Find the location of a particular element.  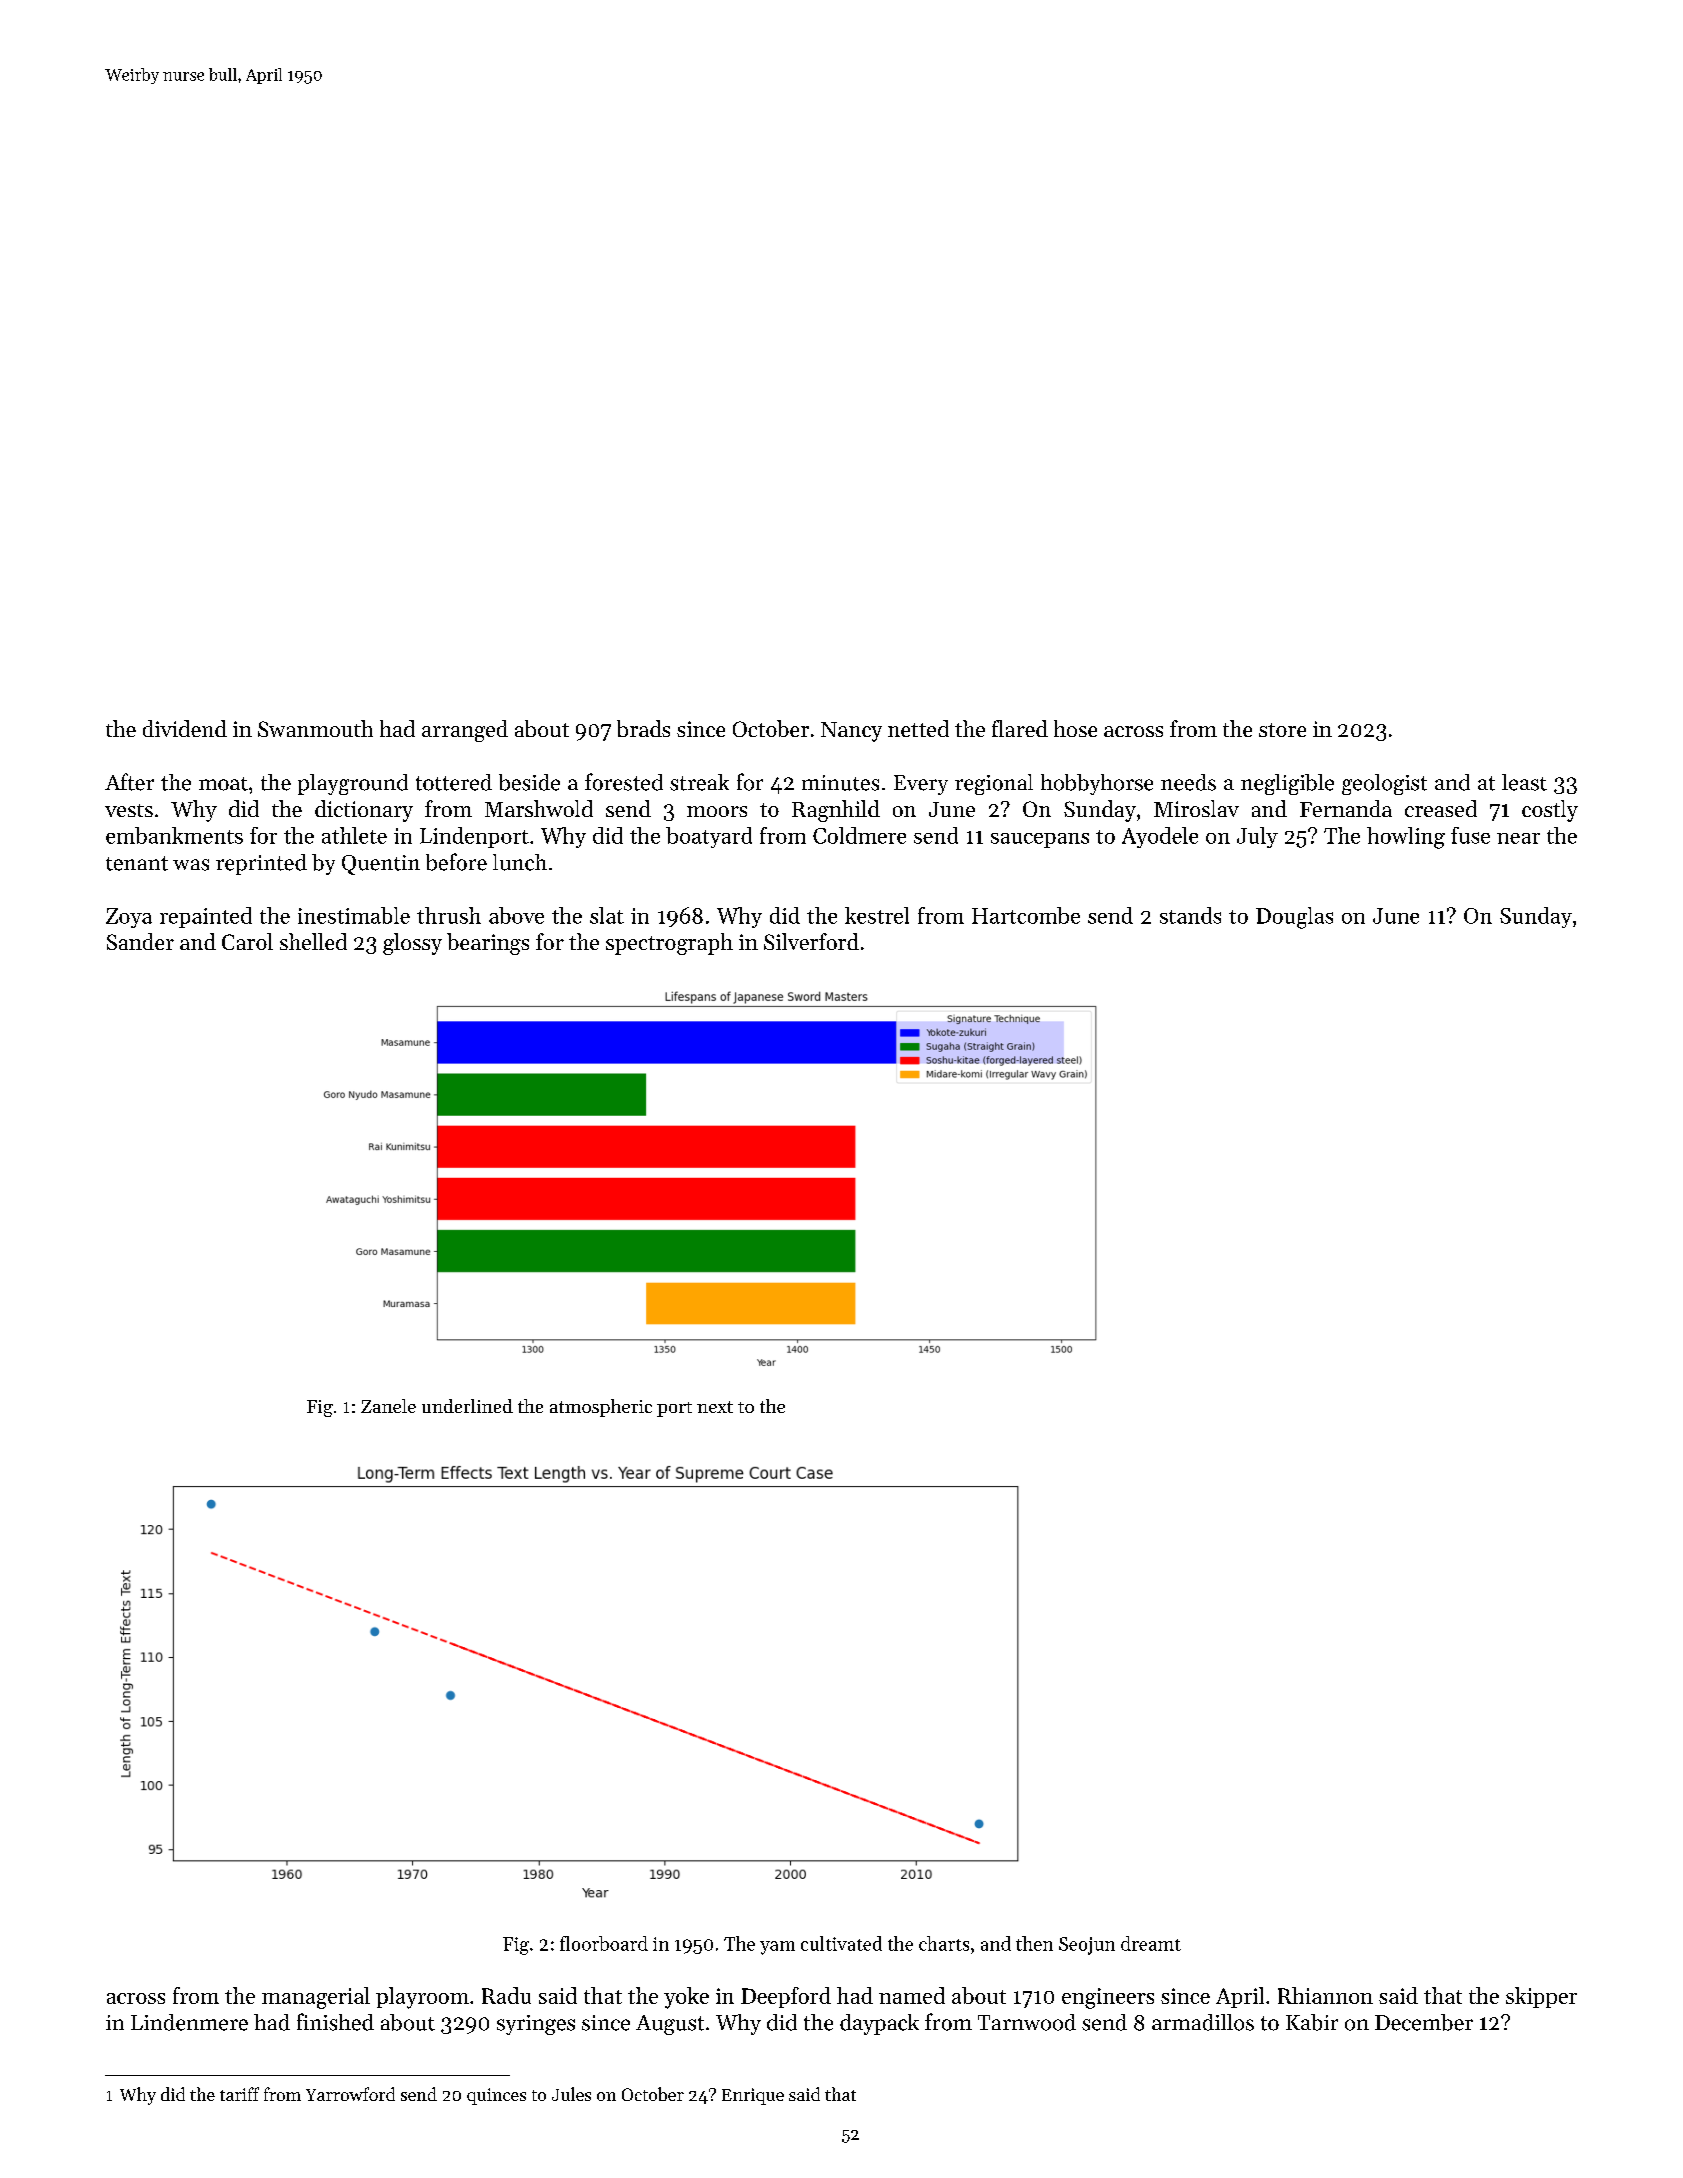

spectrograph is located at coordinates (669, 944).
